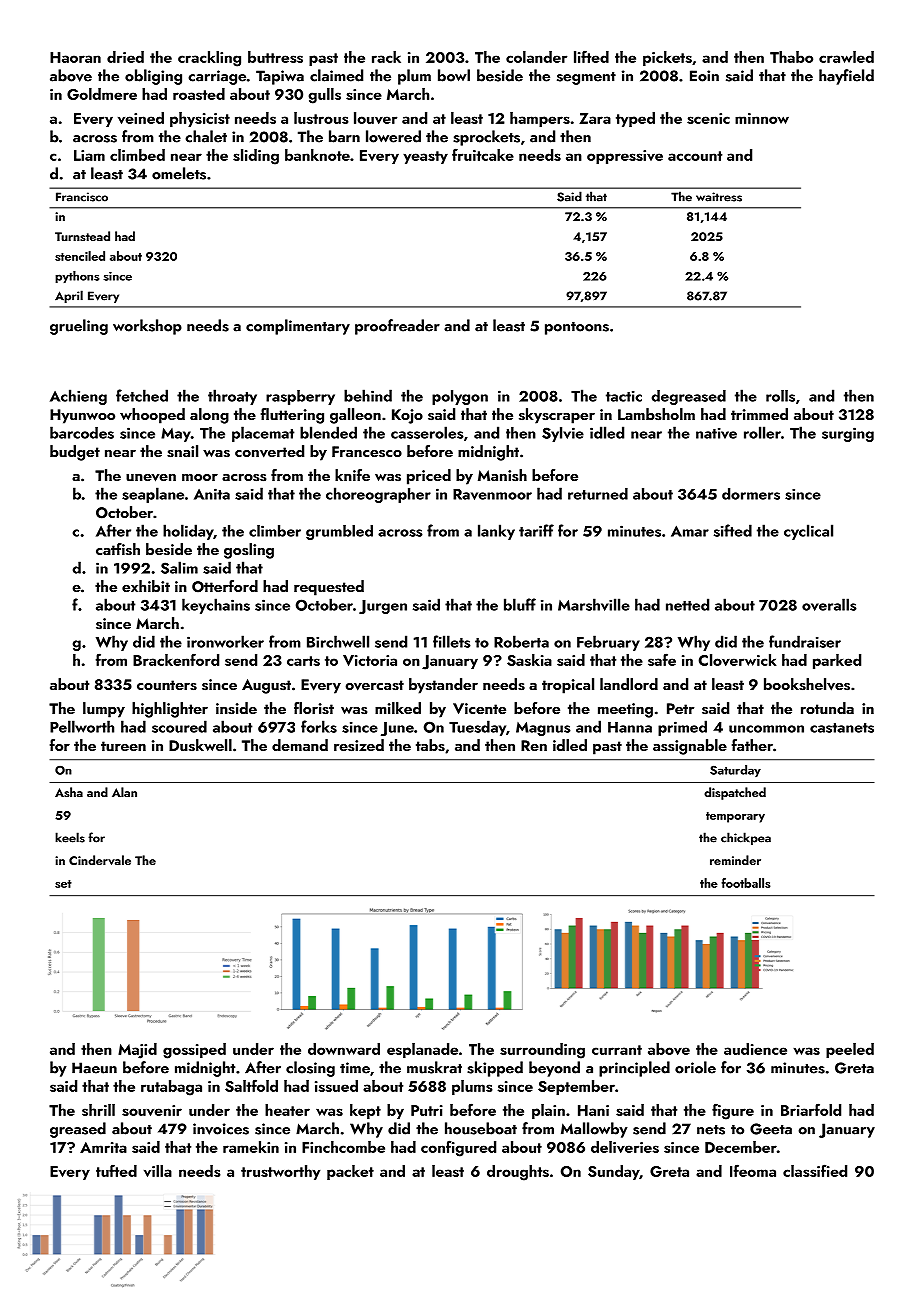  I want to click on throaty, so click(232, 397).
